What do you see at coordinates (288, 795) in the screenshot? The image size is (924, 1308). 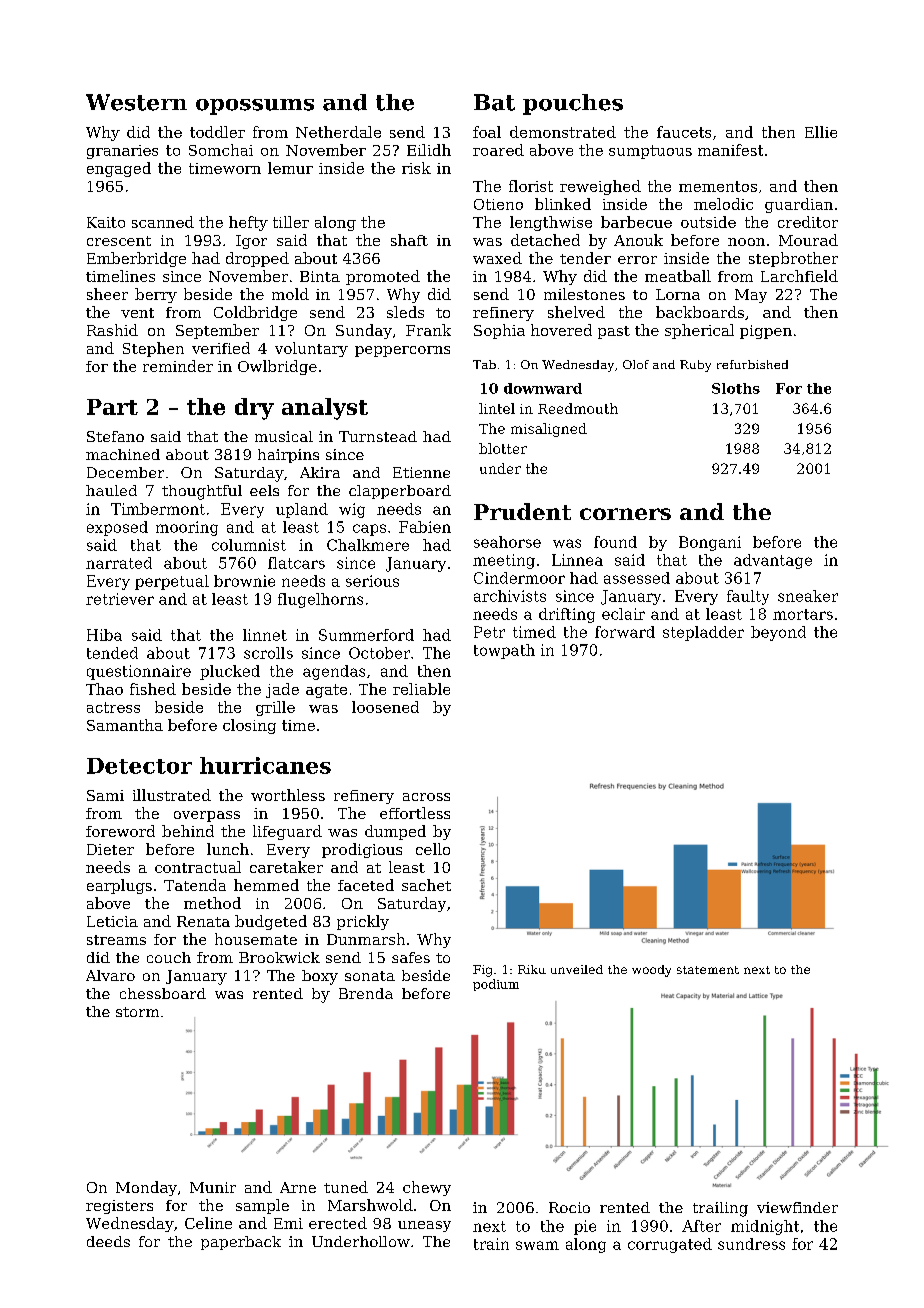 I see `worthless` at bounding box center [288, 795].
